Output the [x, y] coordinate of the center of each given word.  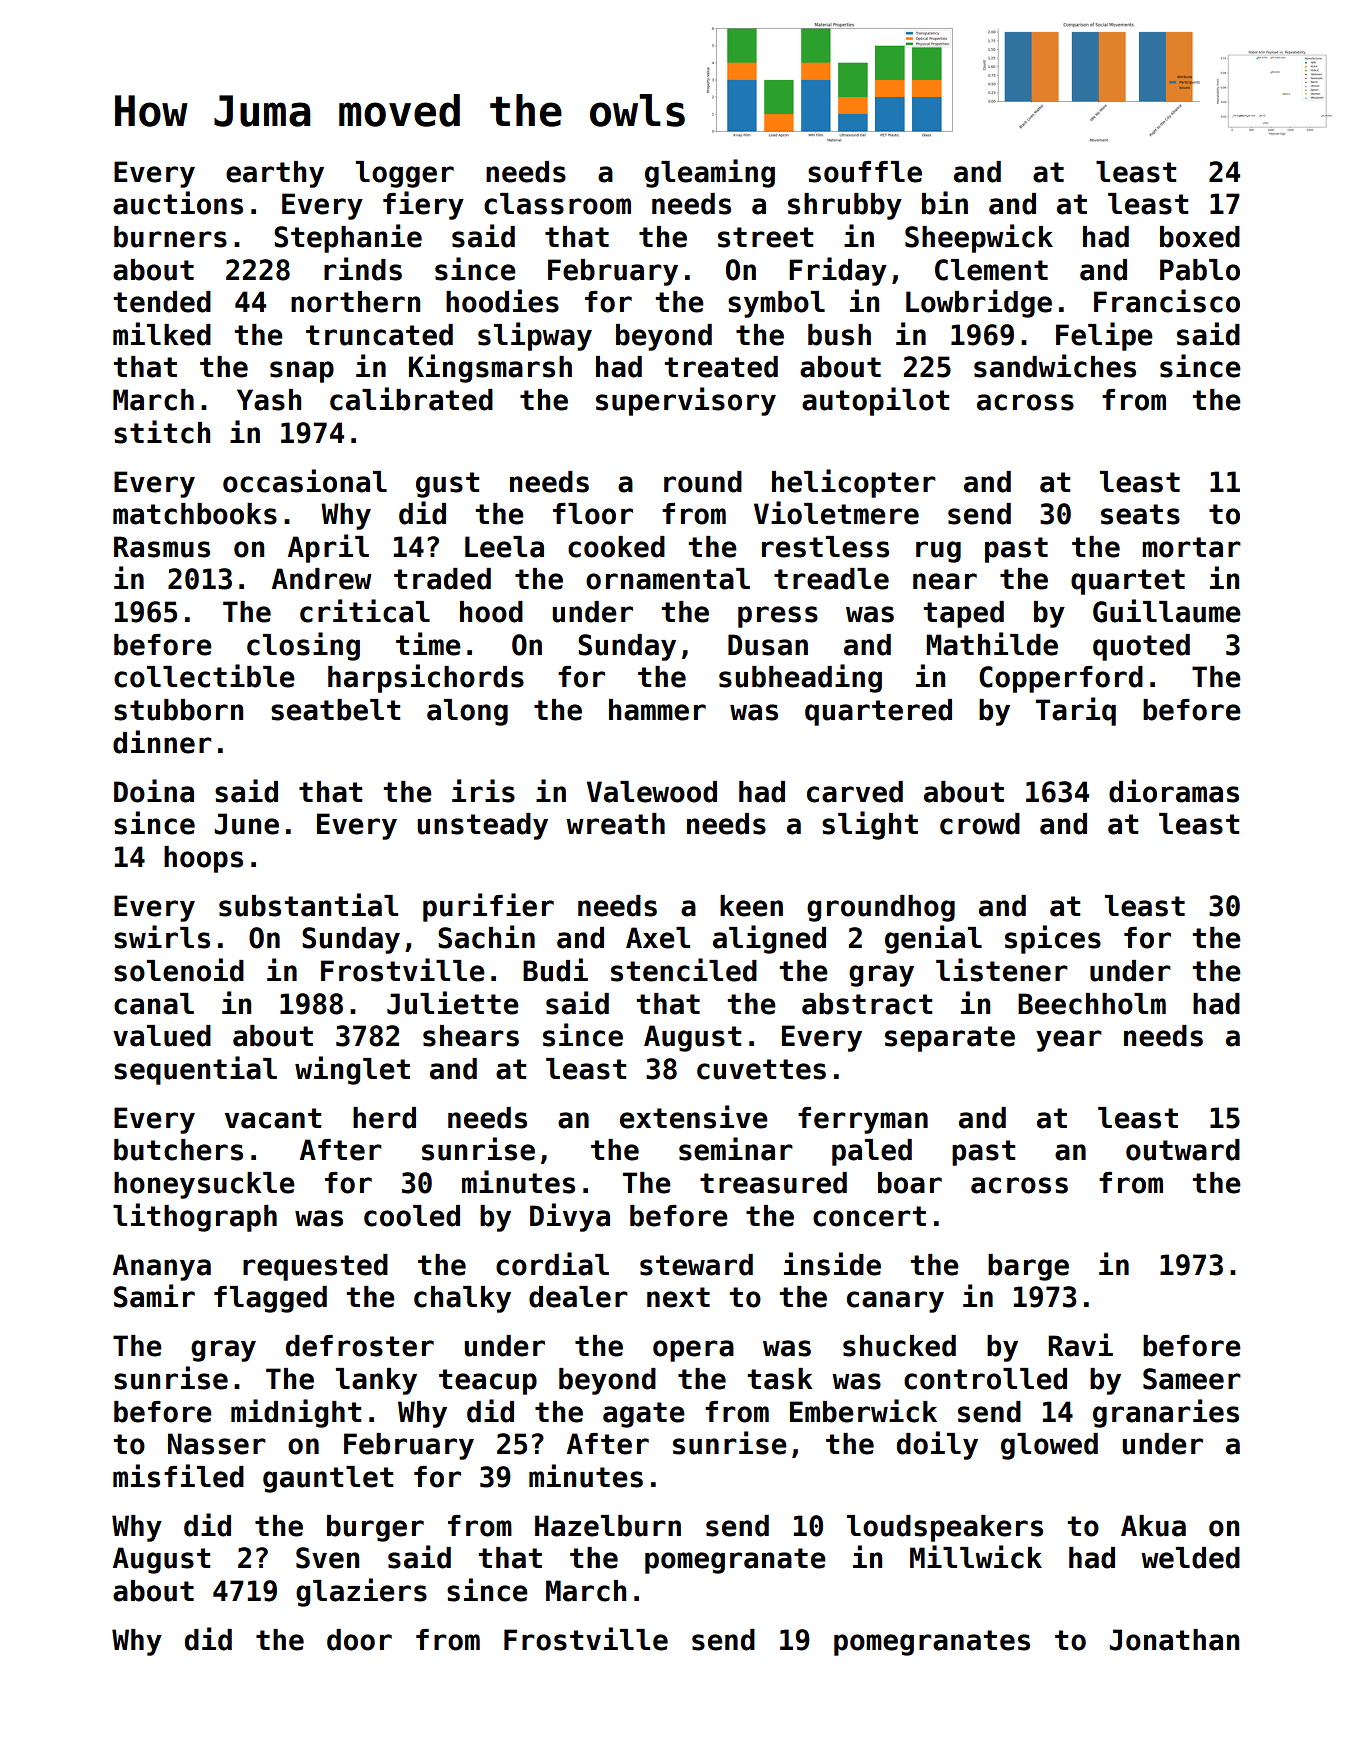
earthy [275, 174]
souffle [865, 172]
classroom [557, 204]
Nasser [217, 1444]
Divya [570, 1217]
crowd [980, 824]
